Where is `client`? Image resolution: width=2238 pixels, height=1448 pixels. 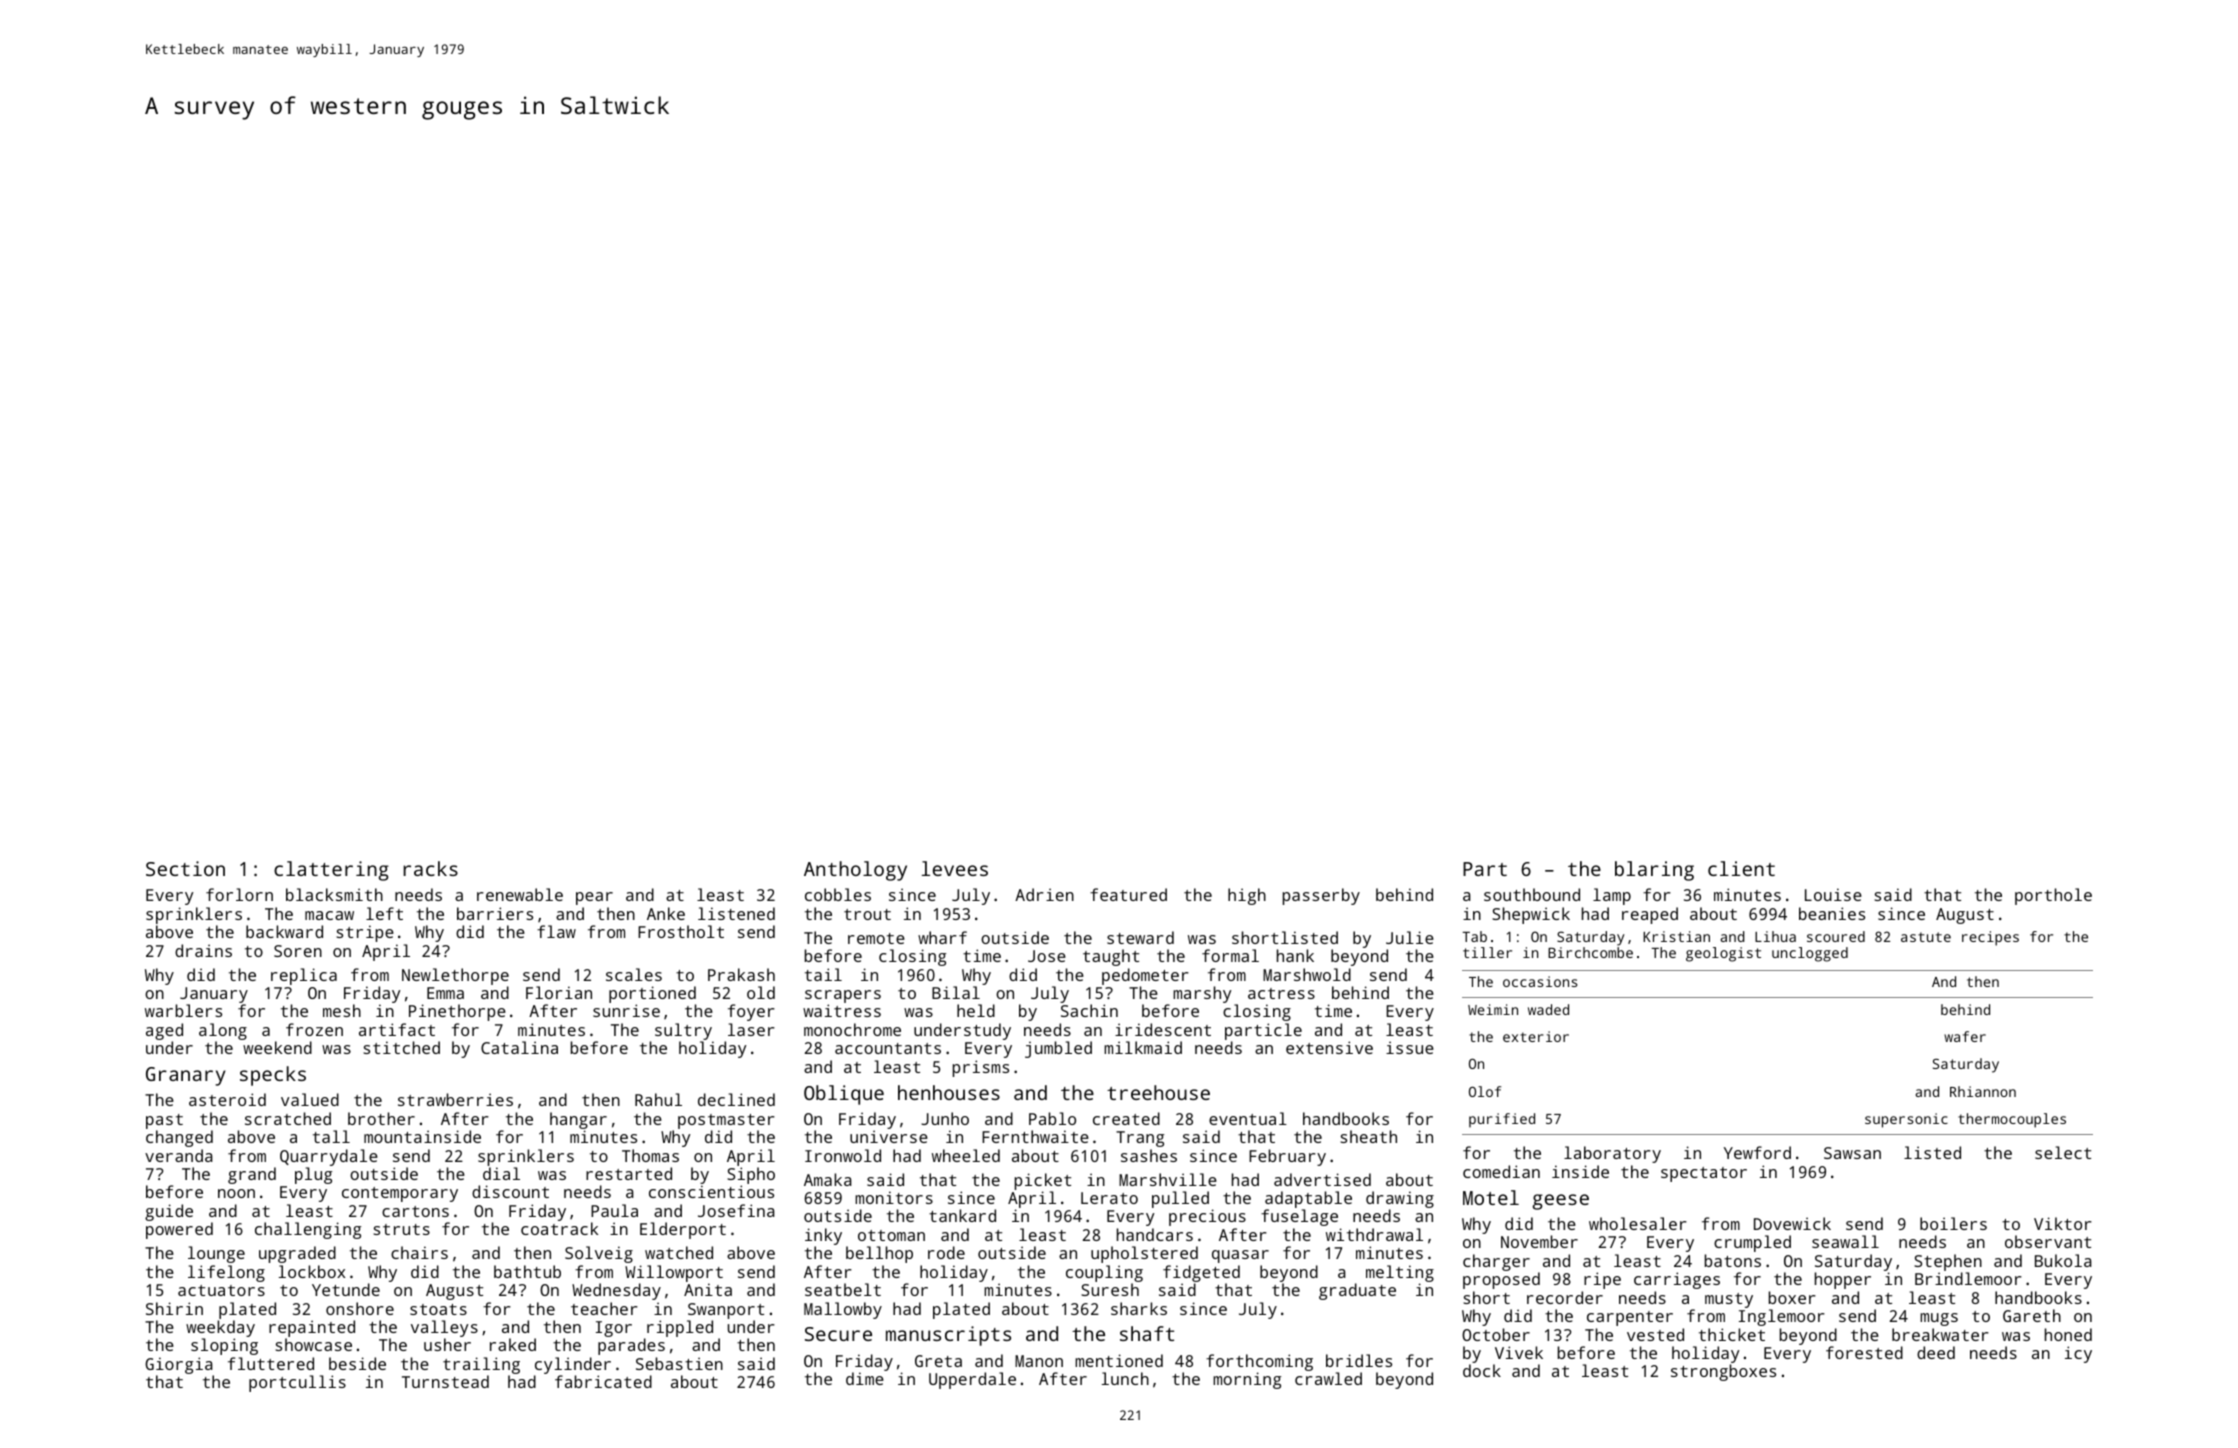 client is located at coordinates (1741, 868).
